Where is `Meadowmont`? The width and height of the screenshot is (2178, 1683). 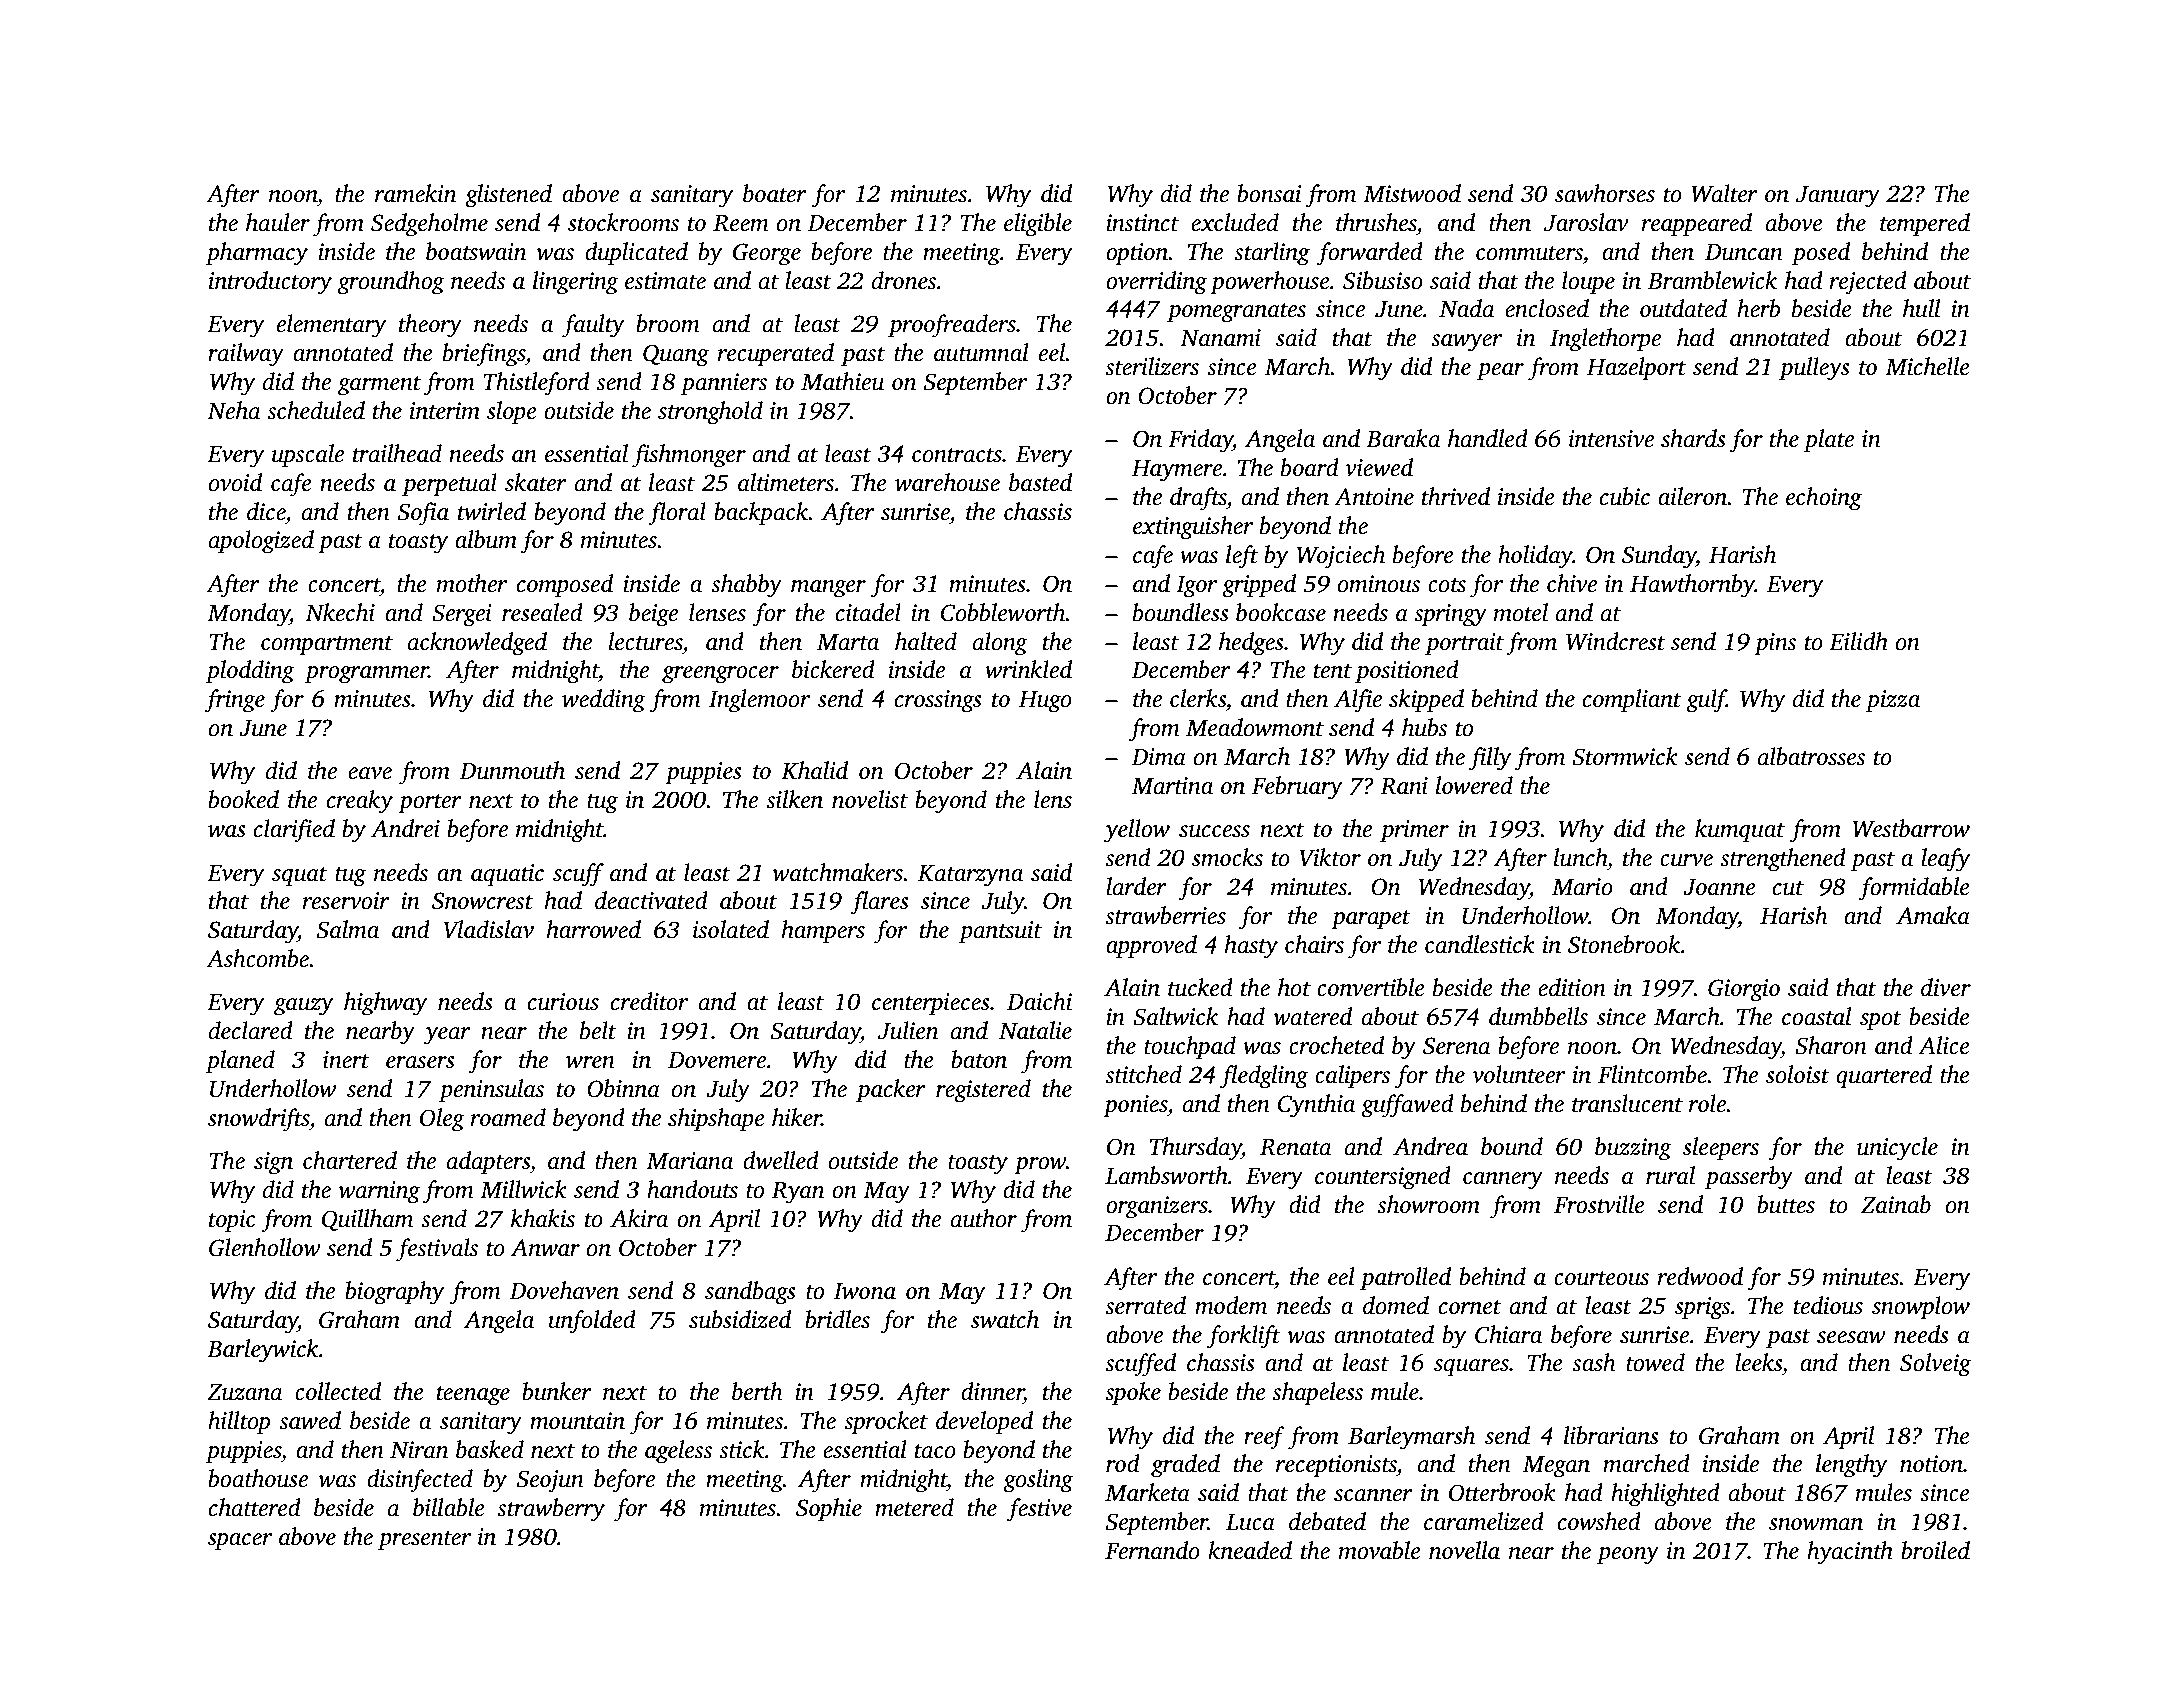 Meadowmont is located at coordinates (1255, 727).
